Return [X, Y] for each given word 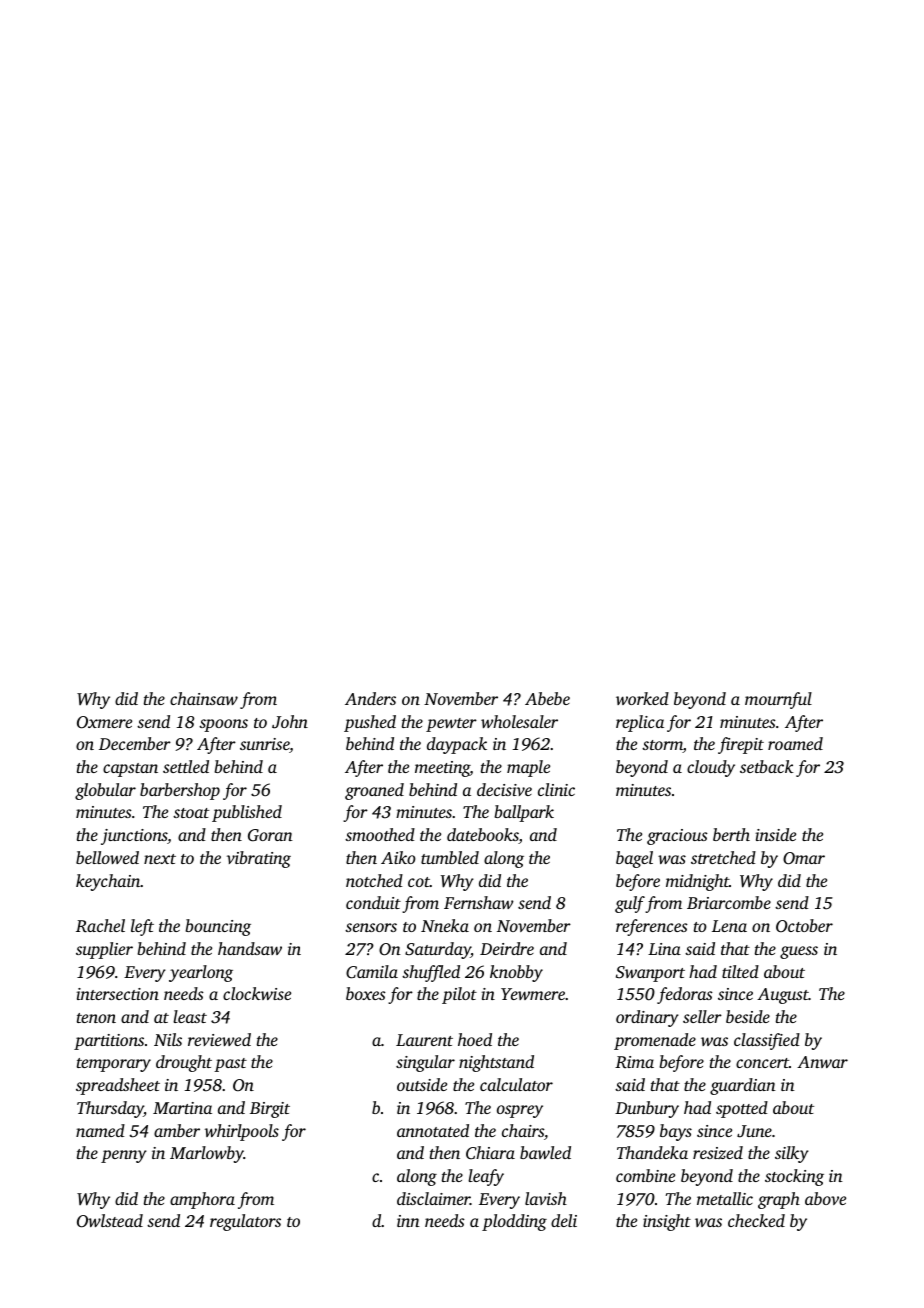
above [825, 1198]
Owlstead [110, 1221]
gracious [677, 837]
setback [767, 766]
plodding [514, 1222]
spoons [223, 725]
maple [528, 768]
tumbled [450, 857]
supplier [104, 950]
